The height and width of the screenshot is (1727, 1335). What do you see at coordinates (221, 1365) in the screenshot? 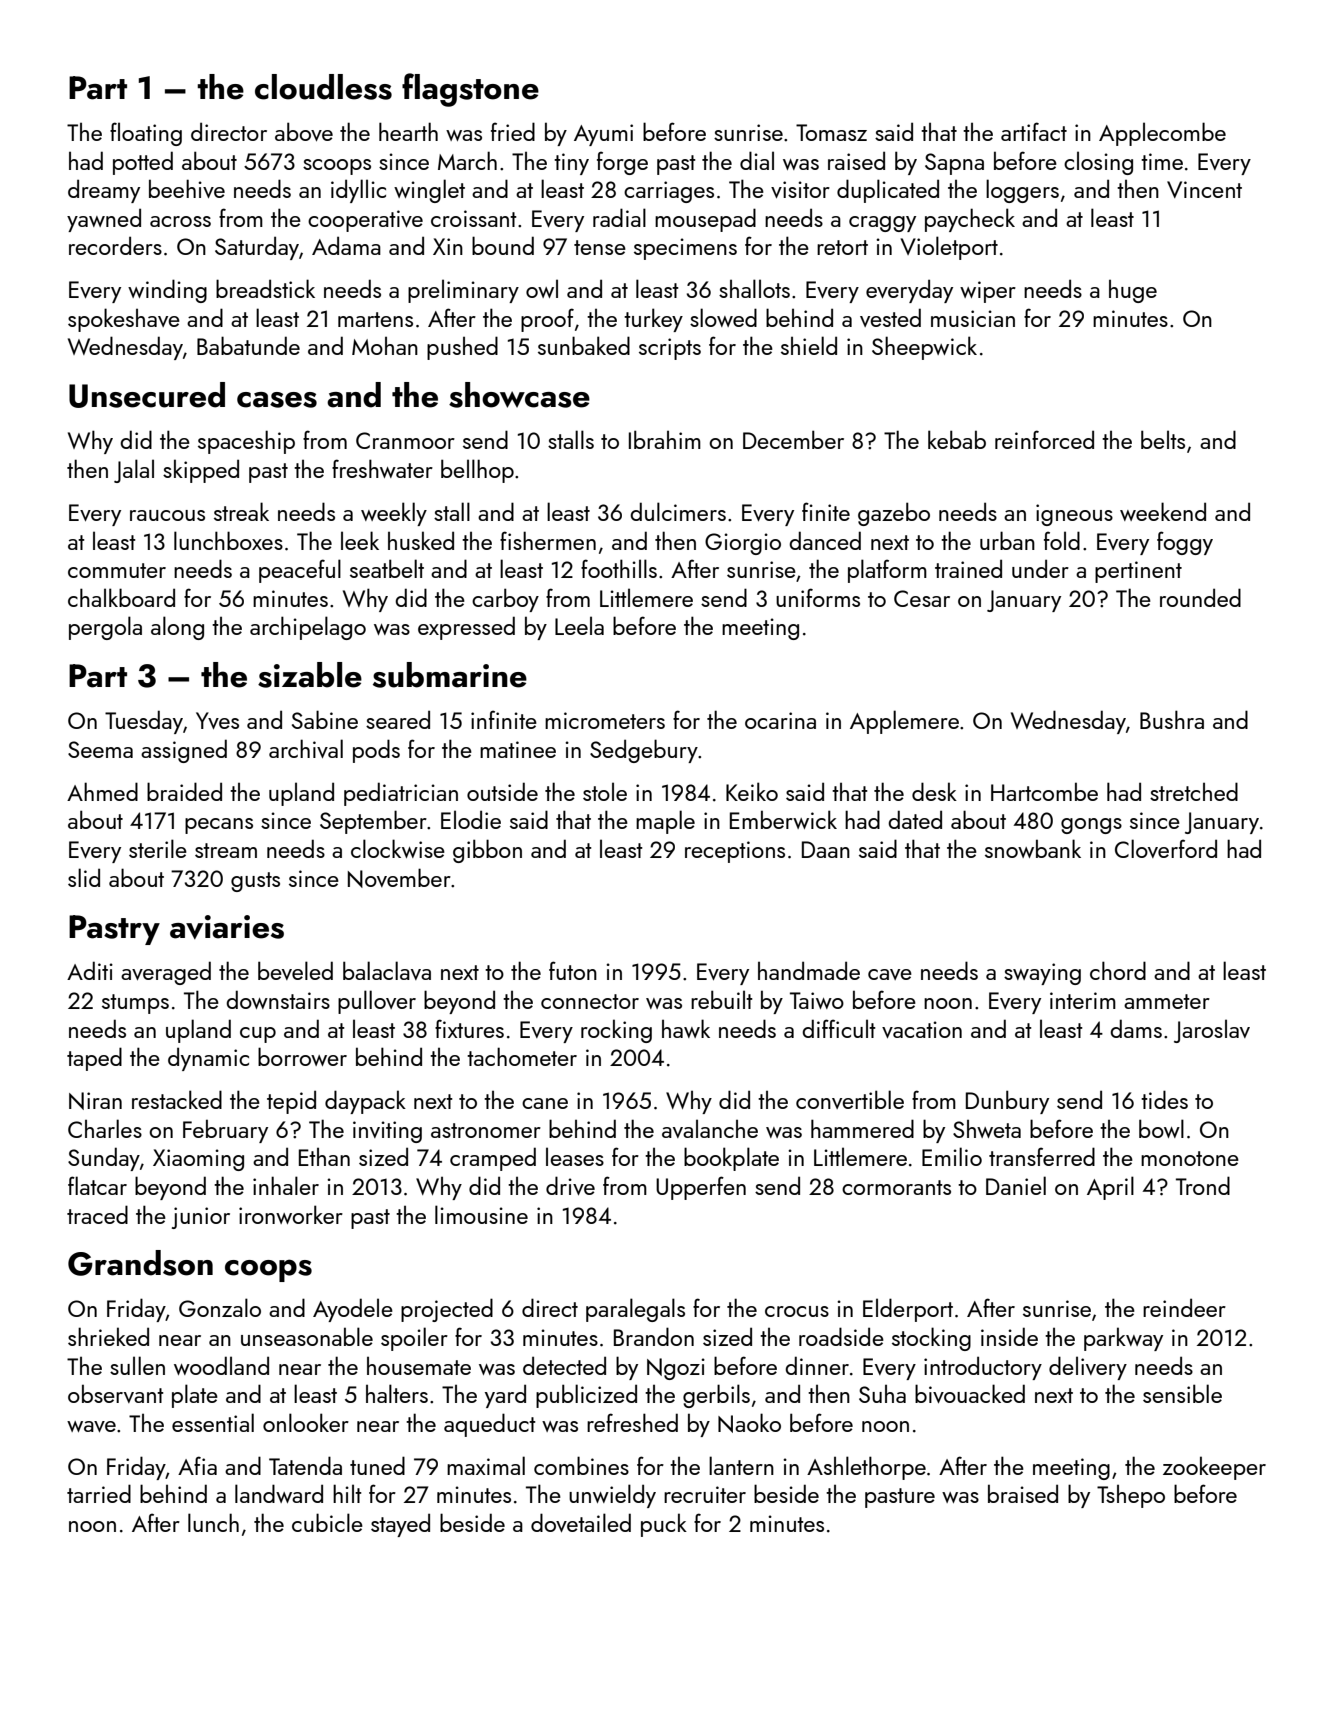
I see `woodland` at bounding box center [221, 1365].
